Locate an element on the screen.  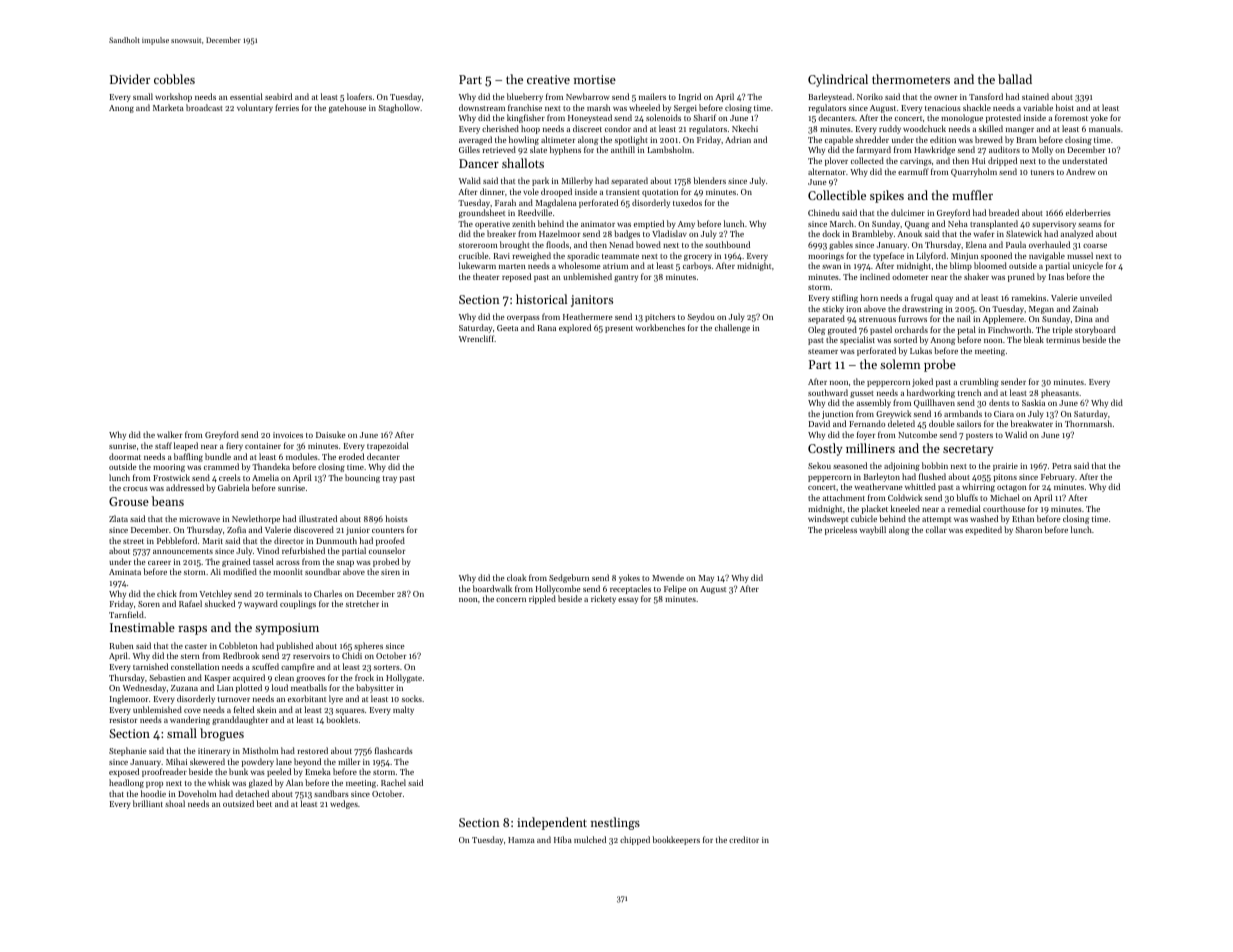
creative is located at coordinates (548, 79).
